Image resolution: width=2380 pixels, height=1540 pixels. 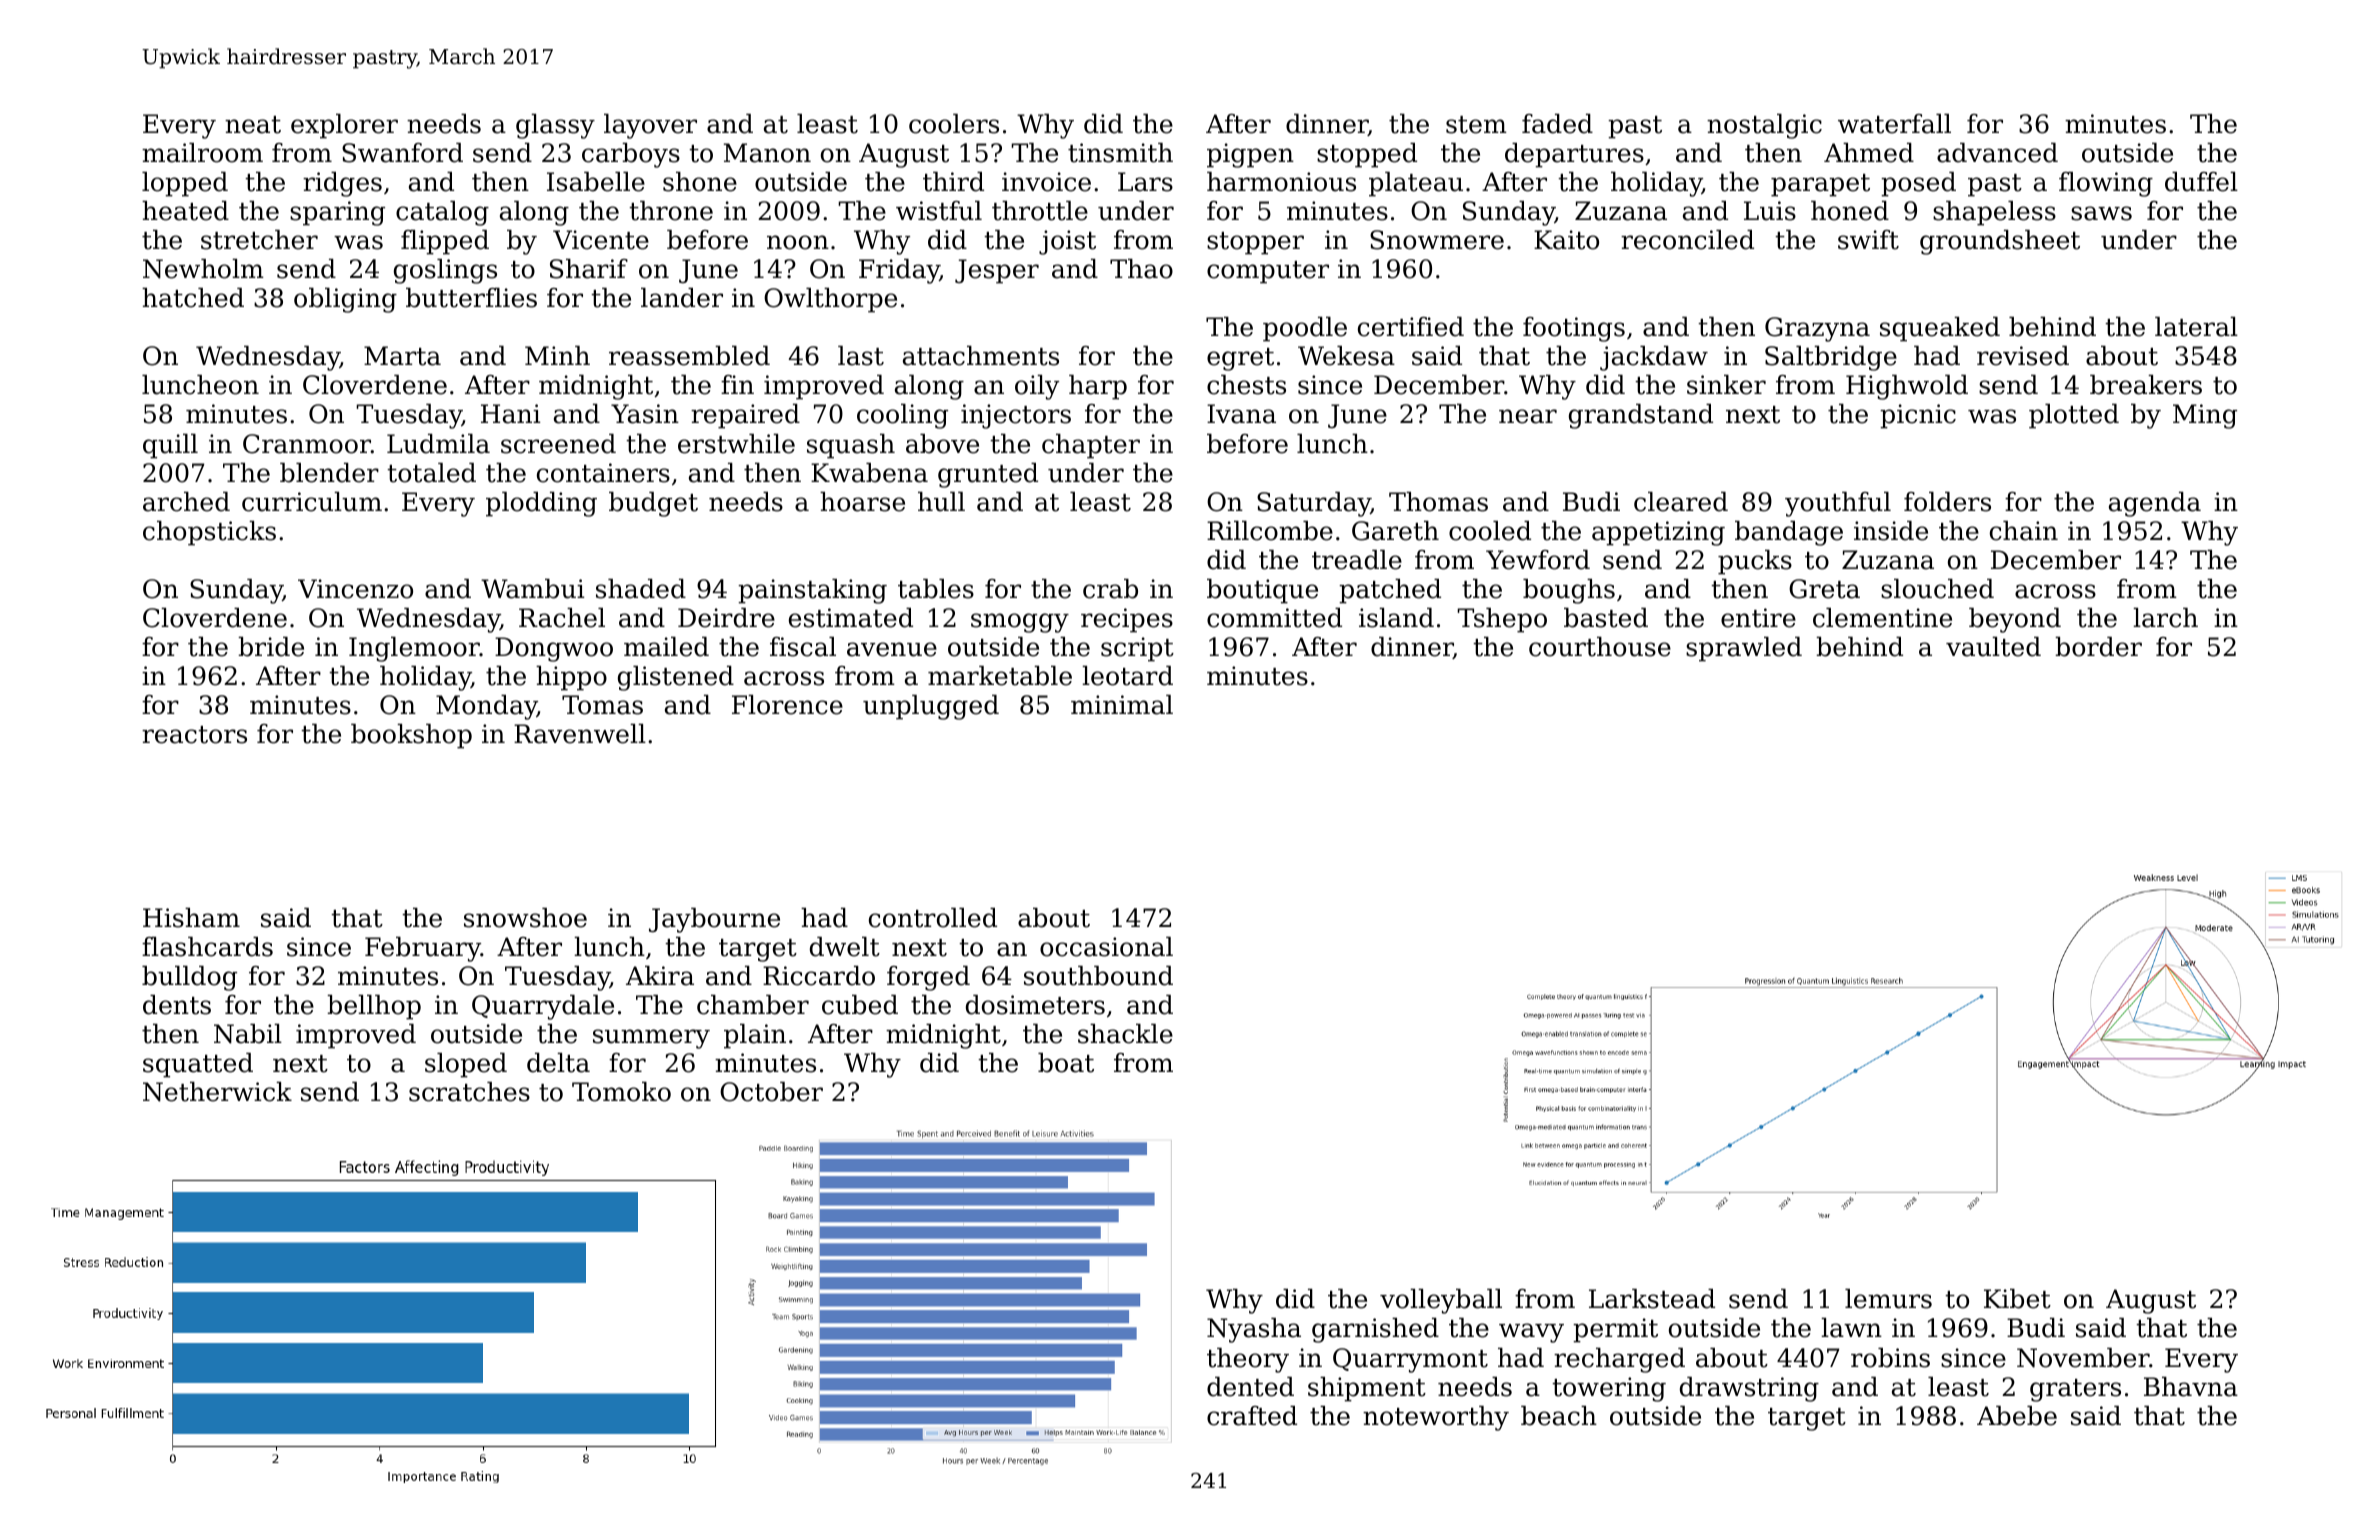 I want to click on Abebe, so click(x=2017, y=1416).
